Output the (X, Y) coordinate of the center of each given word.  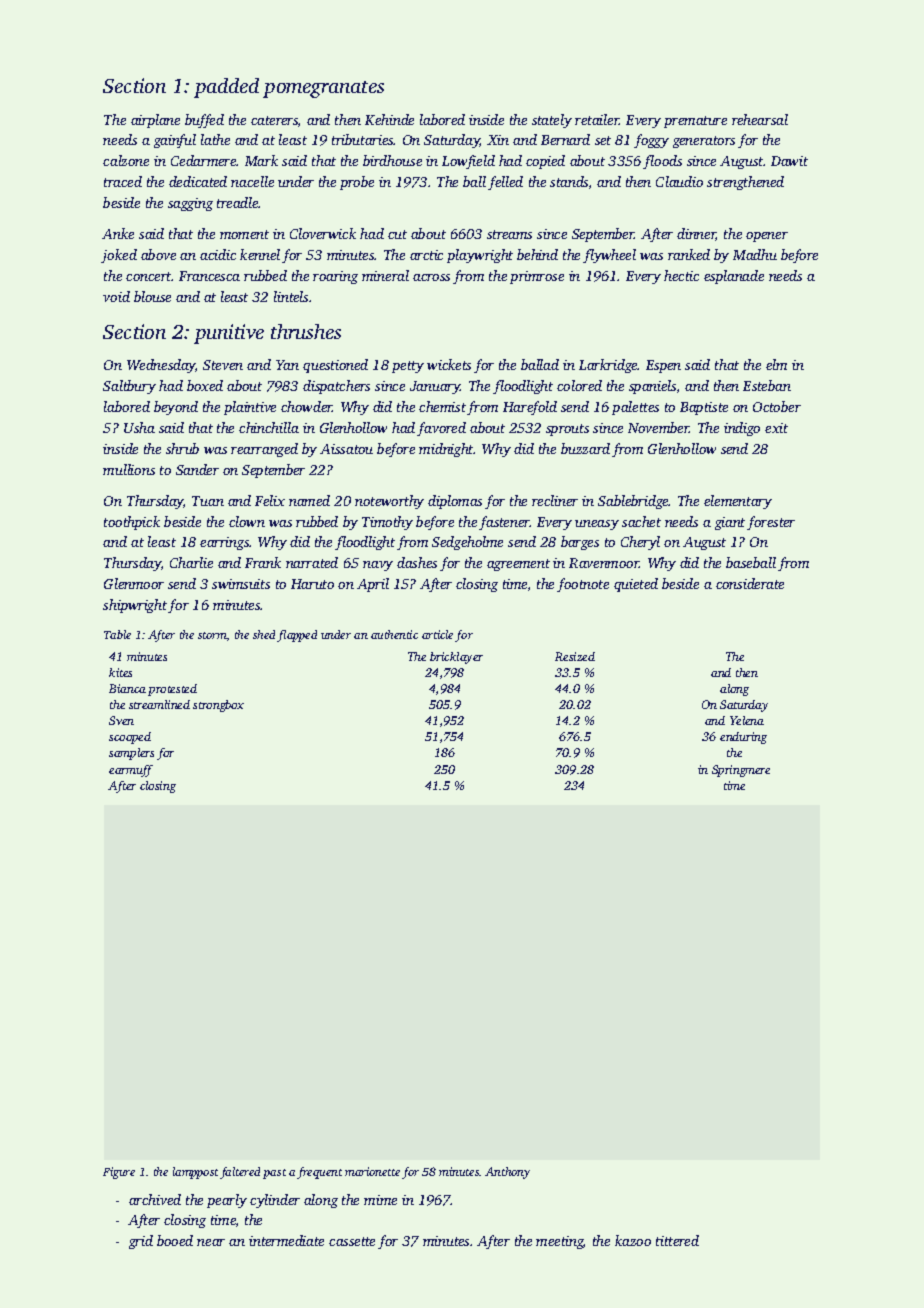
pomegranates (323, 89)
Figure (119, 1173)
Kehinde (389, 119)
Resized (575, 656)
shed (264, 634)
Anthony (507, 1173)
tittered (677, 1240)
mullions (129, 469)
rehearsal (760, 119)
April (373, 585)
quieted (636, 585)
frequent (319, 1173)
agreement (518, 565)
